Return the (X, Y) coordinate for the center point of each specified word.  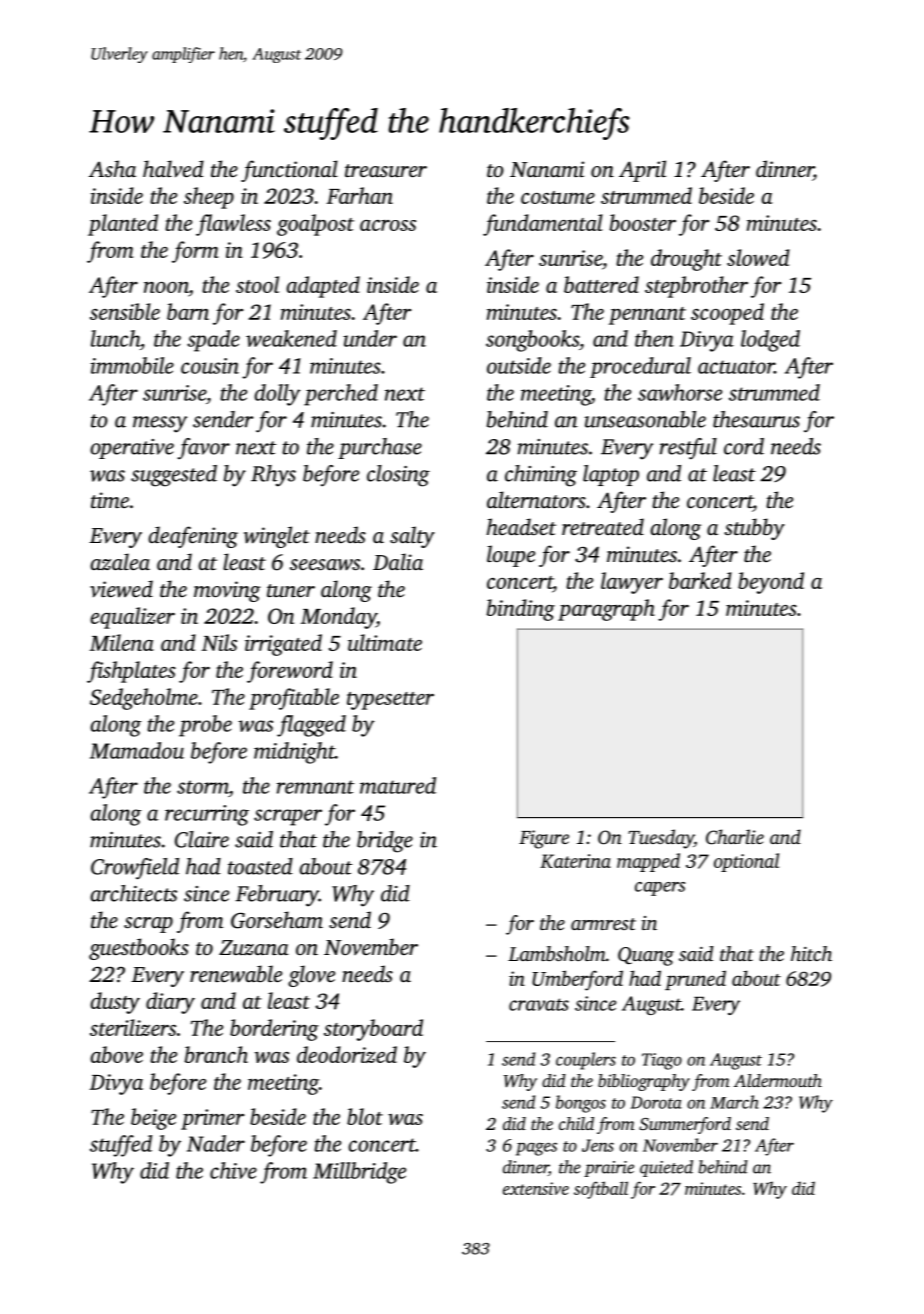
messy (160, 424)
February (277, 896)
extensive (536, 1188)
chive (233, 1170)
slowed (758, 257)
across (388, 225)
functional (289, 171)
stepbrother (696, 287)
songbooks (532, 341)
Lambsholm (557, 953)
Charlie (735, 837)
